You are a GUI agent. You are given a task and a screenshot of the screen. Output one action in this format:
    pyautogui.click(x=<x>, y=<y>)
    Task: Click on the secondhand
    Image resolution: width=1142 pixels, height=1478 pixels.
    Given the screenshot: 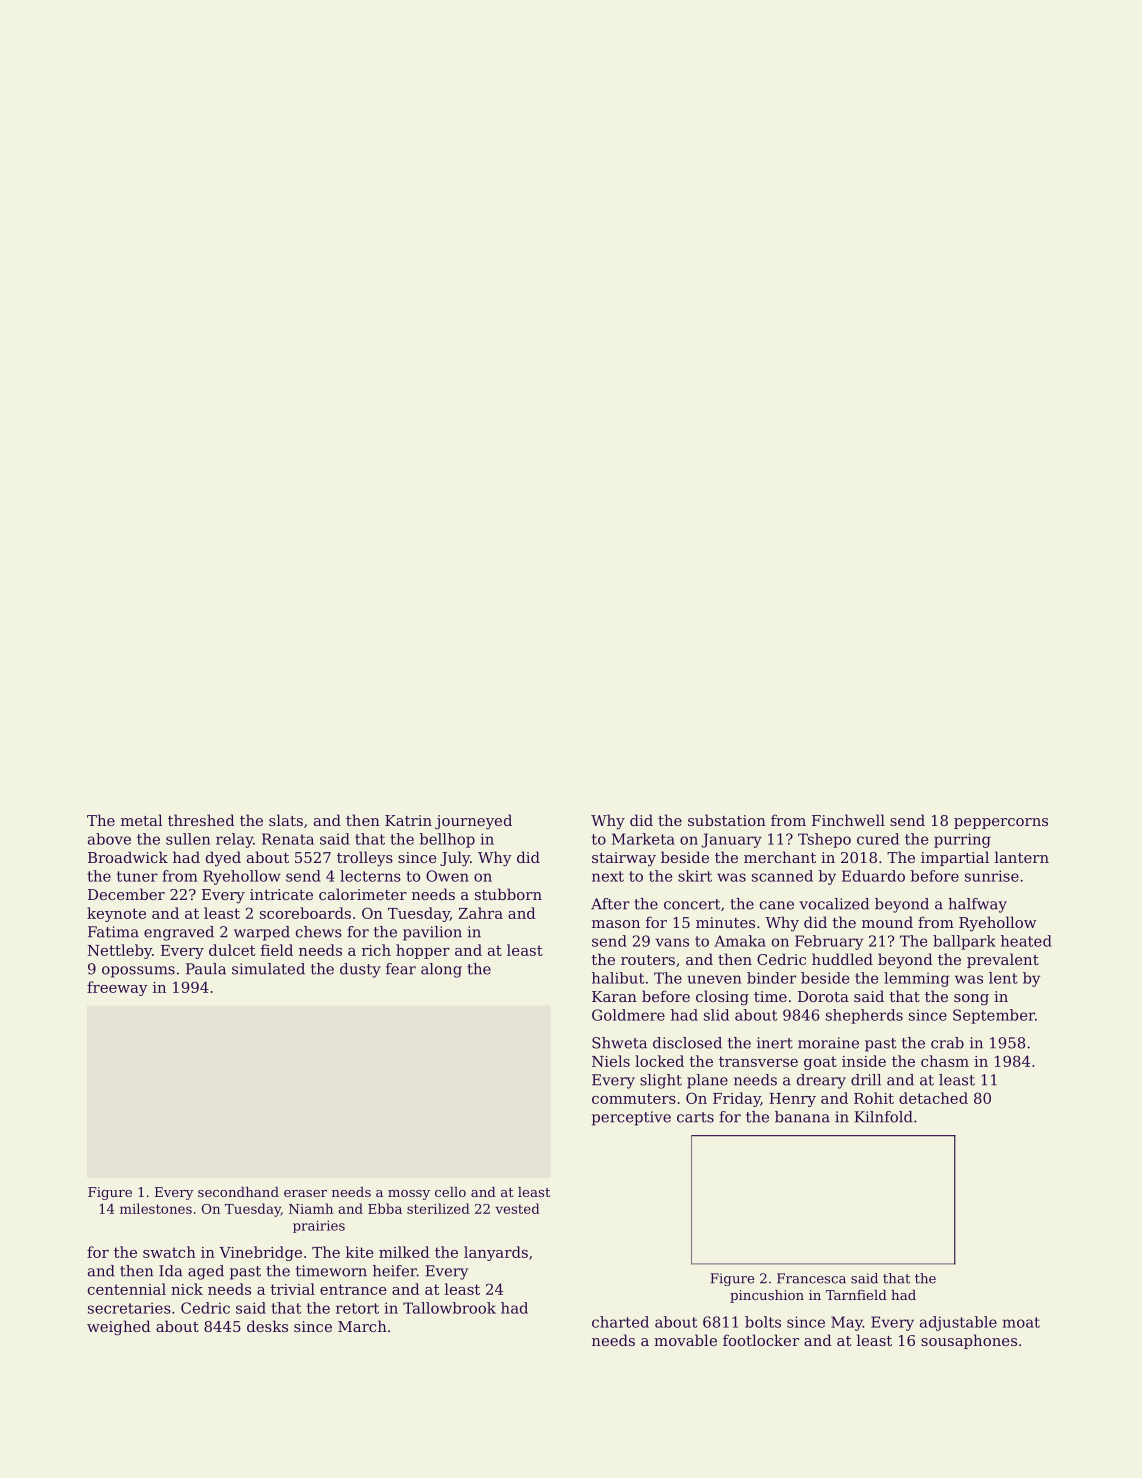 What is the action you would take?
    pyautogui.click(x=238, y=1192)
